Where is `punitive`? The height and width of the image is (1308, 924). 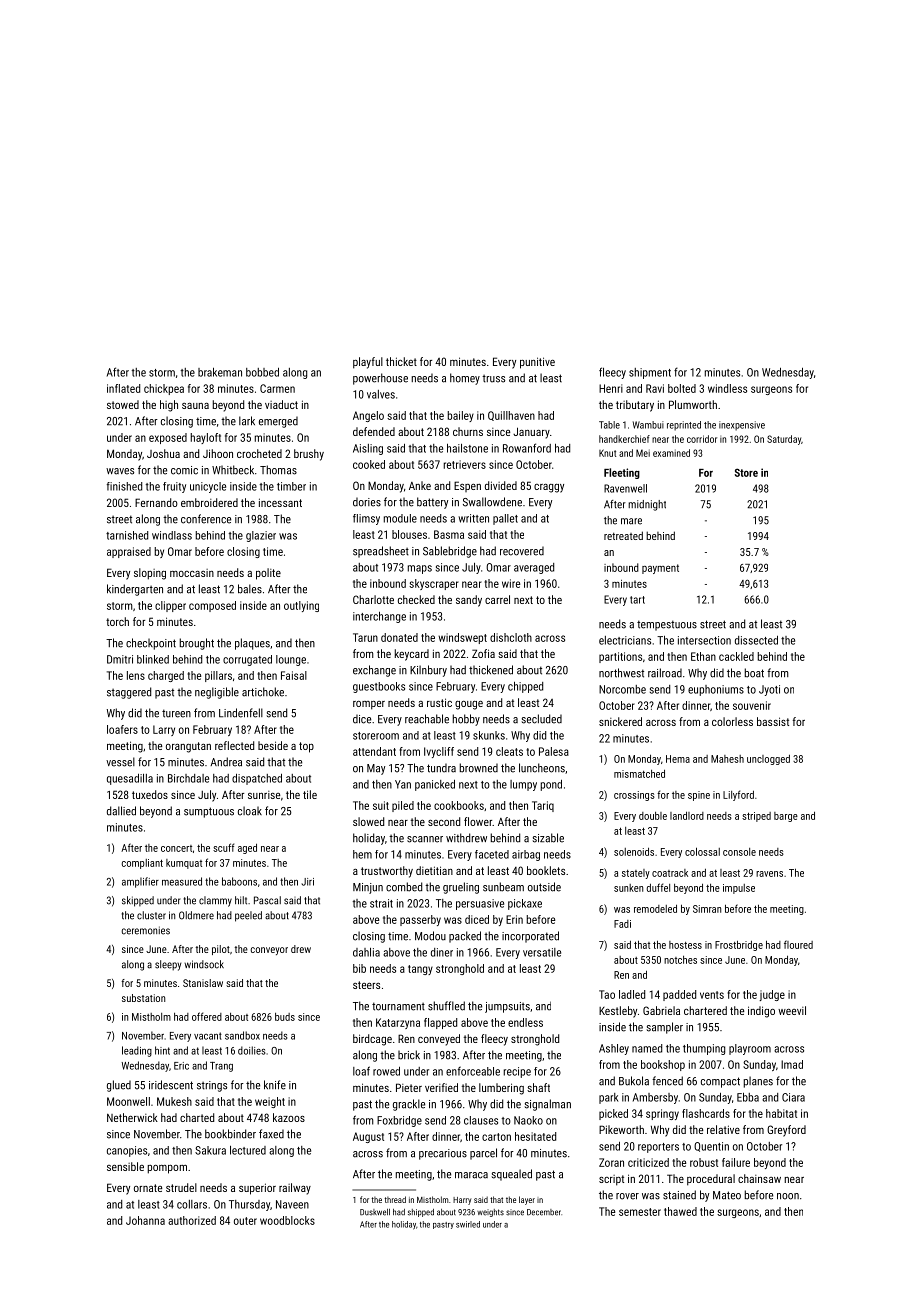
punitive is located at coordinates (537, 363).
